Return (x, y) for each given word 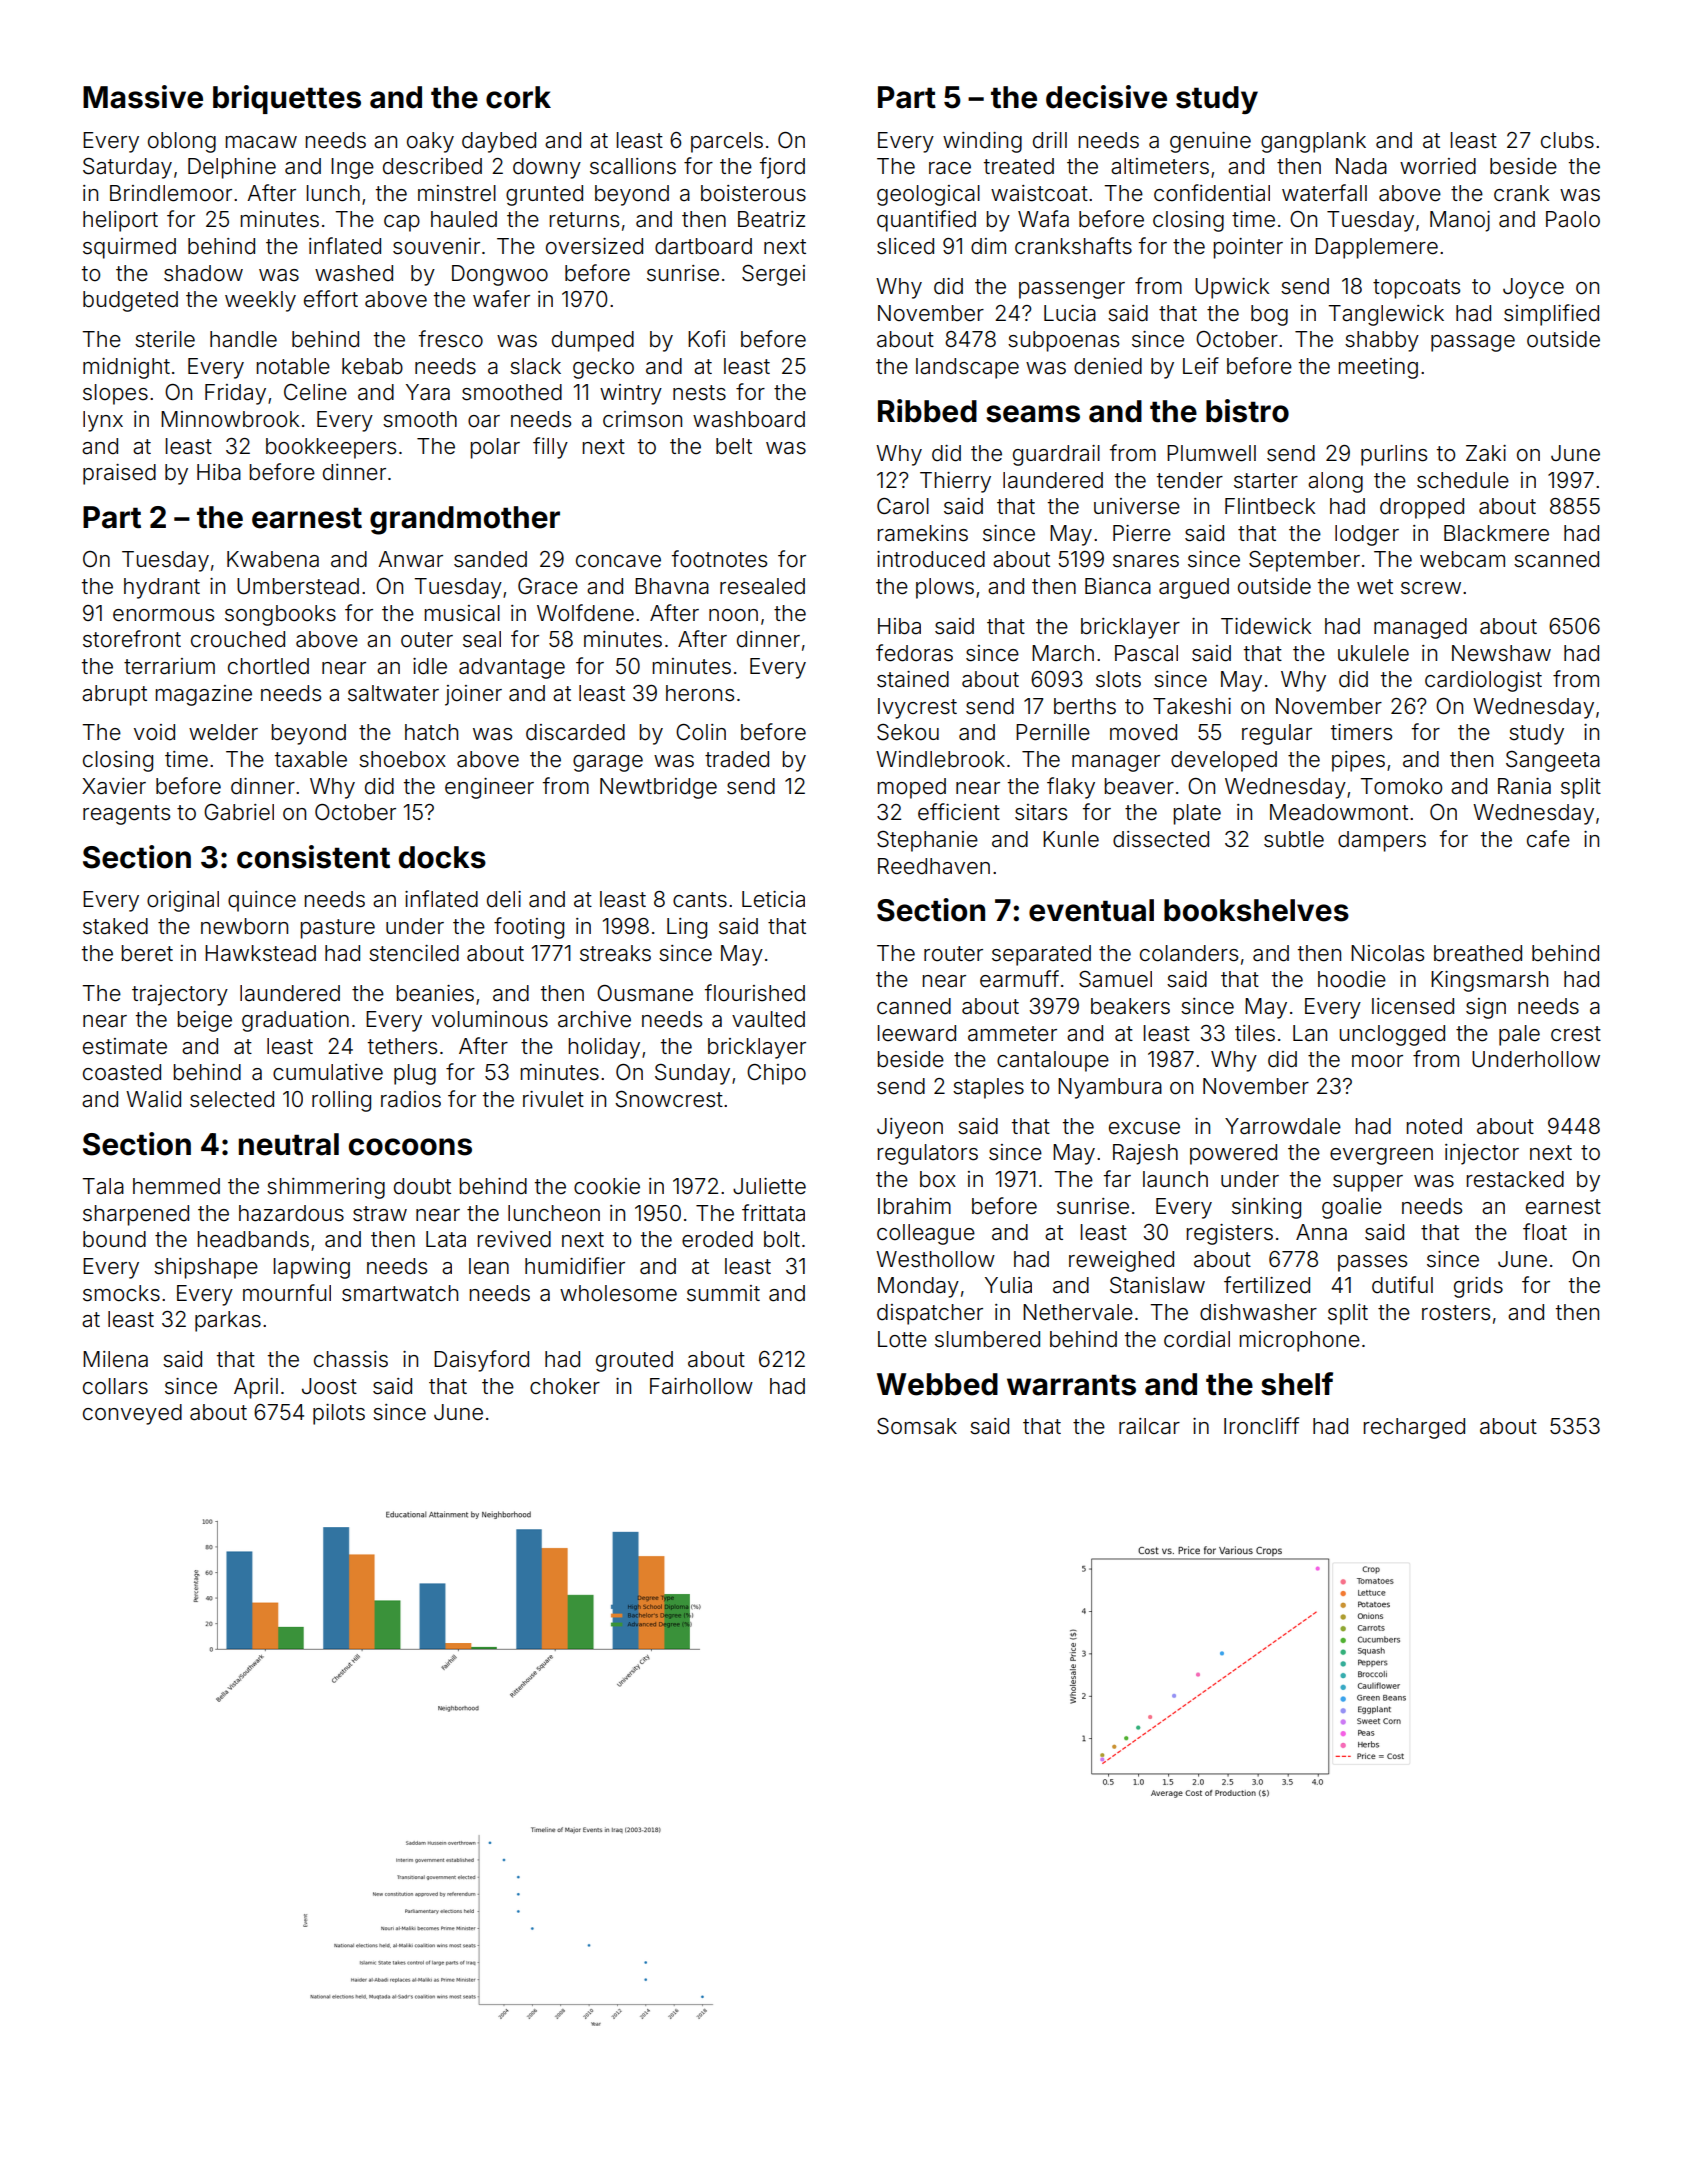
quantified (926, 221)
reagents (126, 815)
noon (733, 615)
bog (1269, 315)
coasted (122, 1072)
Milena (115, 1359)
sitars (1041, 812)
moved (1143, 732)
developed (1224, 761)
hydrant (162, 588)
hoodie (1352, 979)
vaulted (768, 1019)
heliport (120, 221)
